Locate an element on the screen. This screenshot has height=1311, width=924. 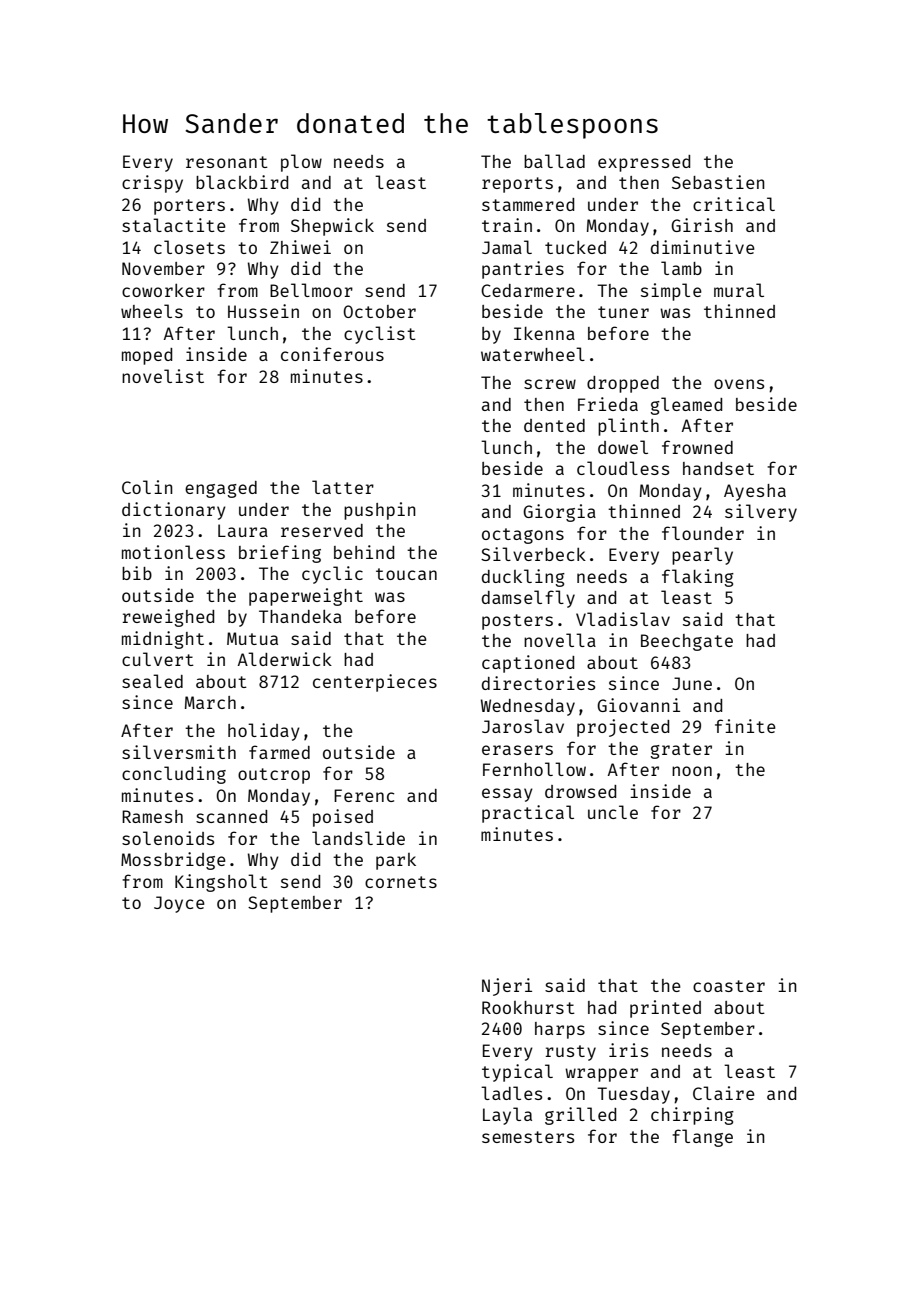
diminutive is located at coordinates (703, 247).
